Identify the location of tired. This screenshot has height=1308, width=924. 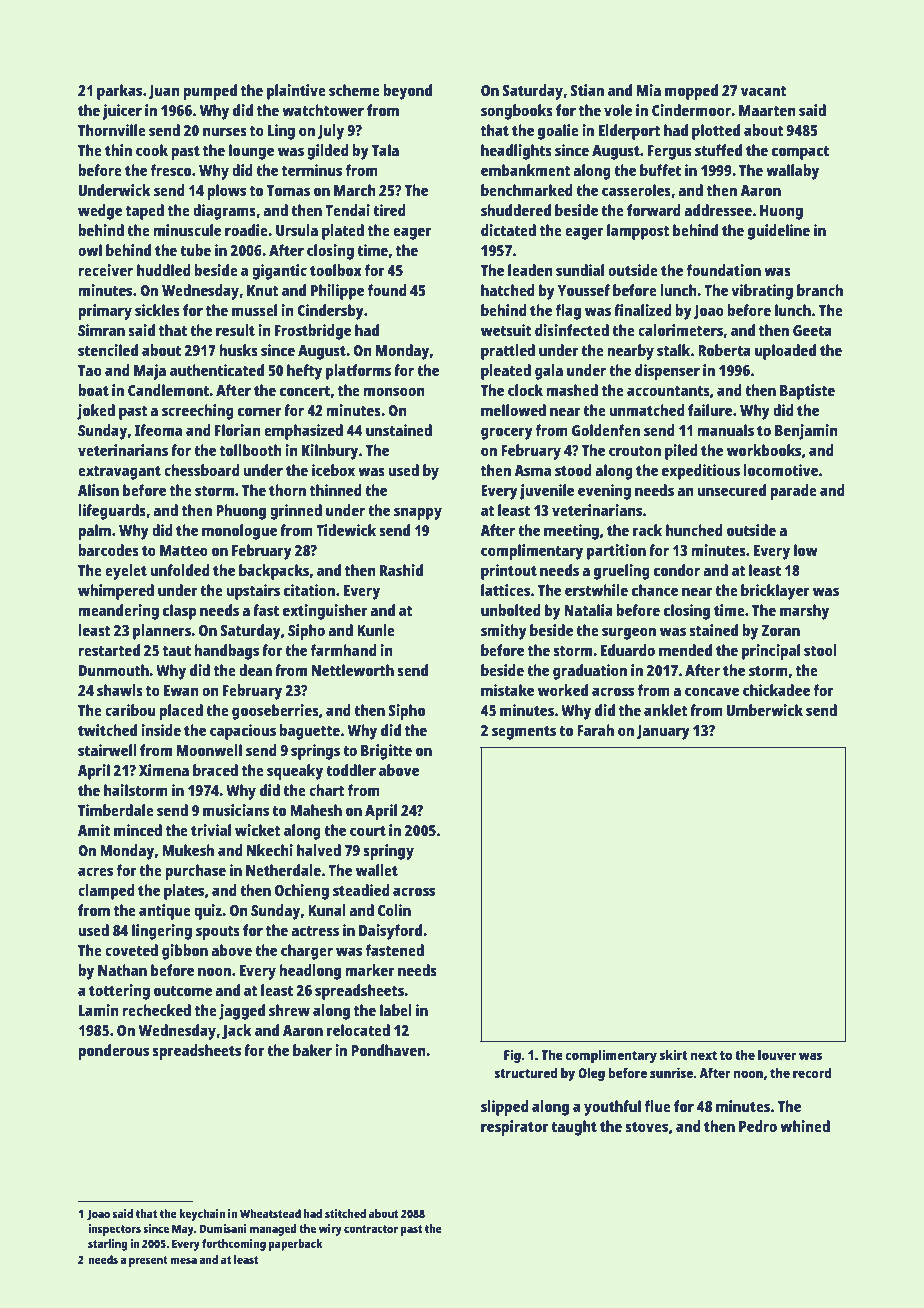
(389, 210).
